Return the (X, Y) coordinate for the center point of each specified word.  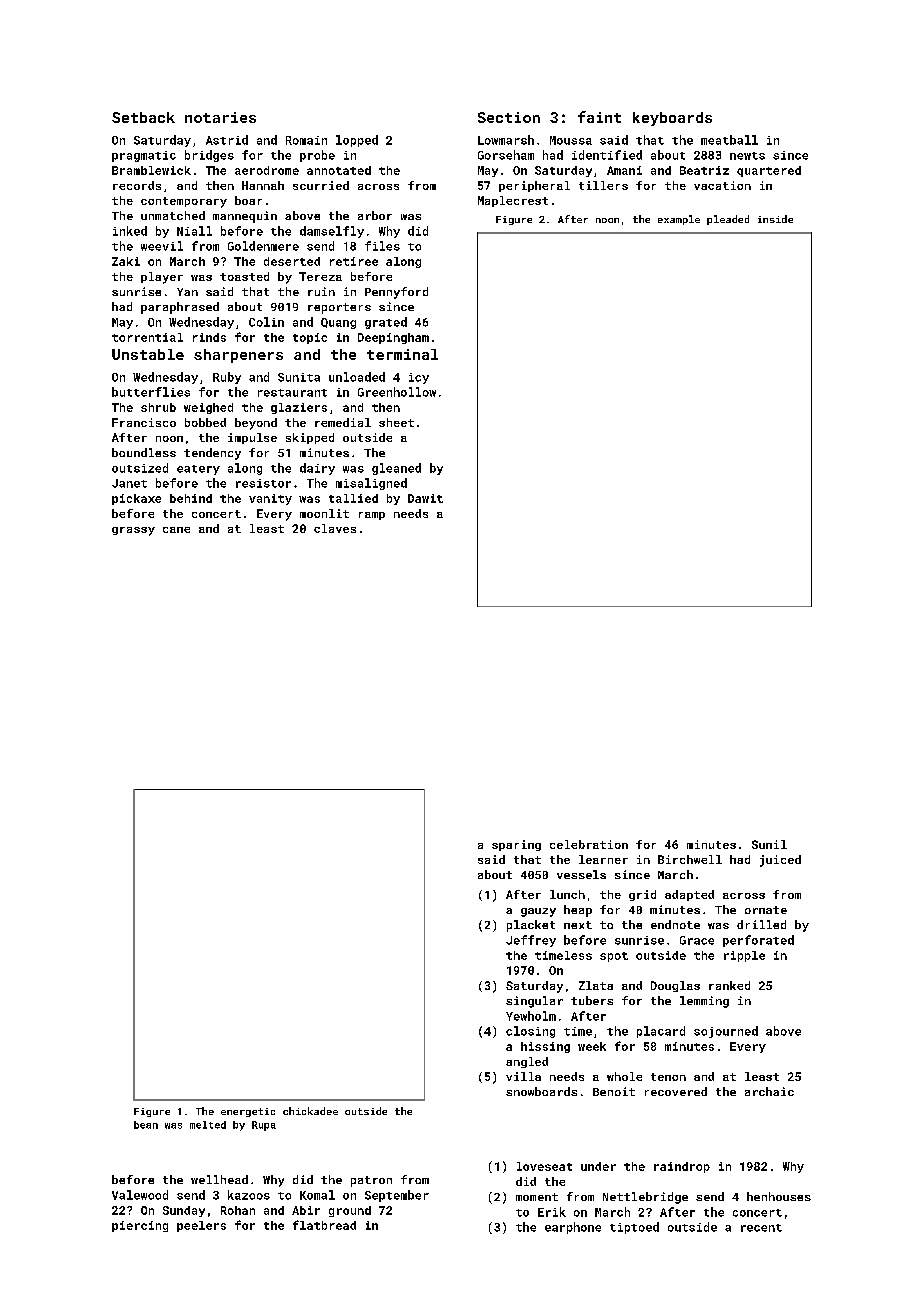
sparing (516, 845)
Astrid (227, 140)
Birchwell (690, 859)
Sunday (184, 1211)
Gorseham (506, 155)
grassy (133, 531)
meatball (729, 140)
